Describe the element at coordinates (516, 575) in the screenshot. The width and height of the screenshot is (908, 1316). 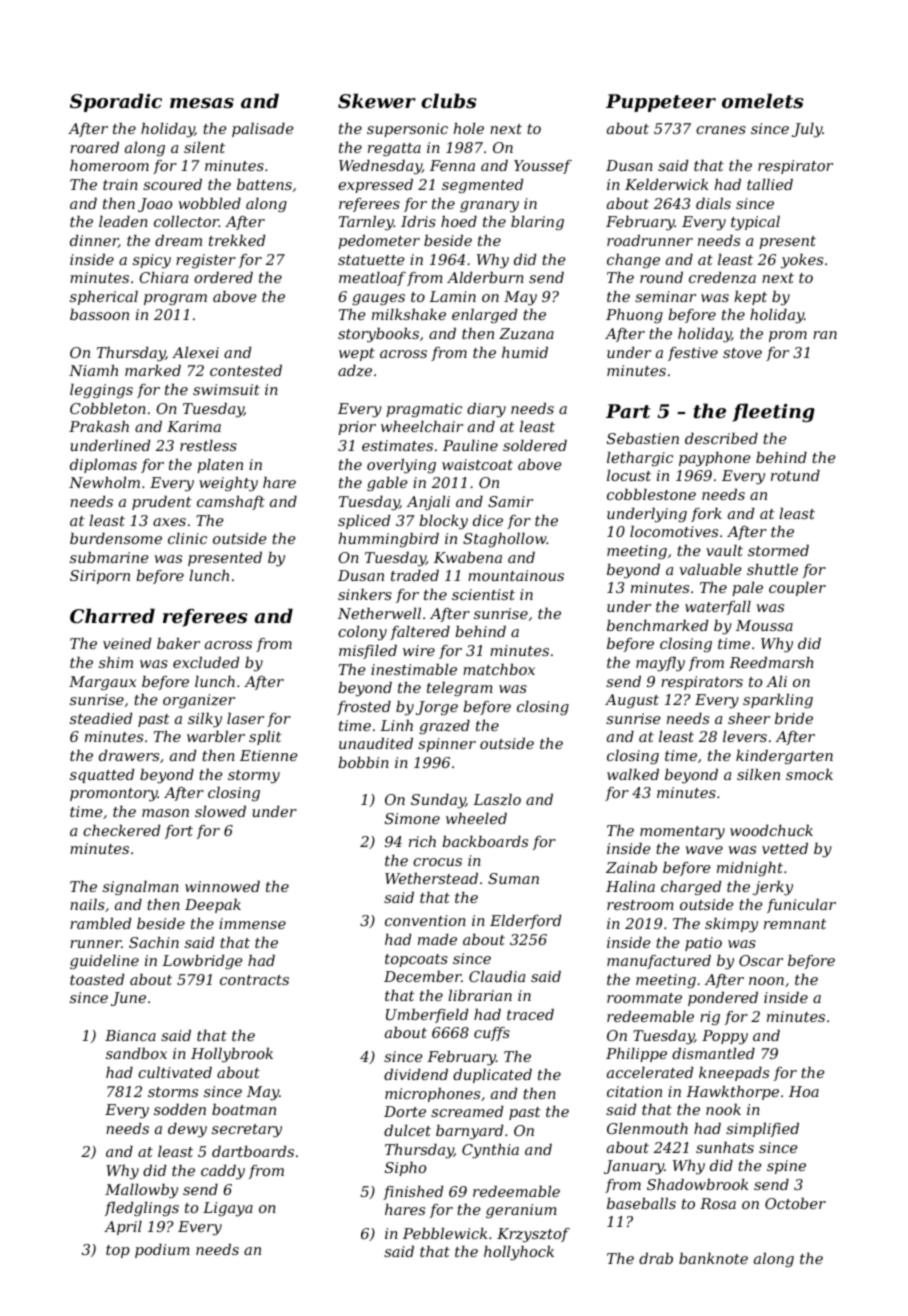
I see `mountainous` at that location.
